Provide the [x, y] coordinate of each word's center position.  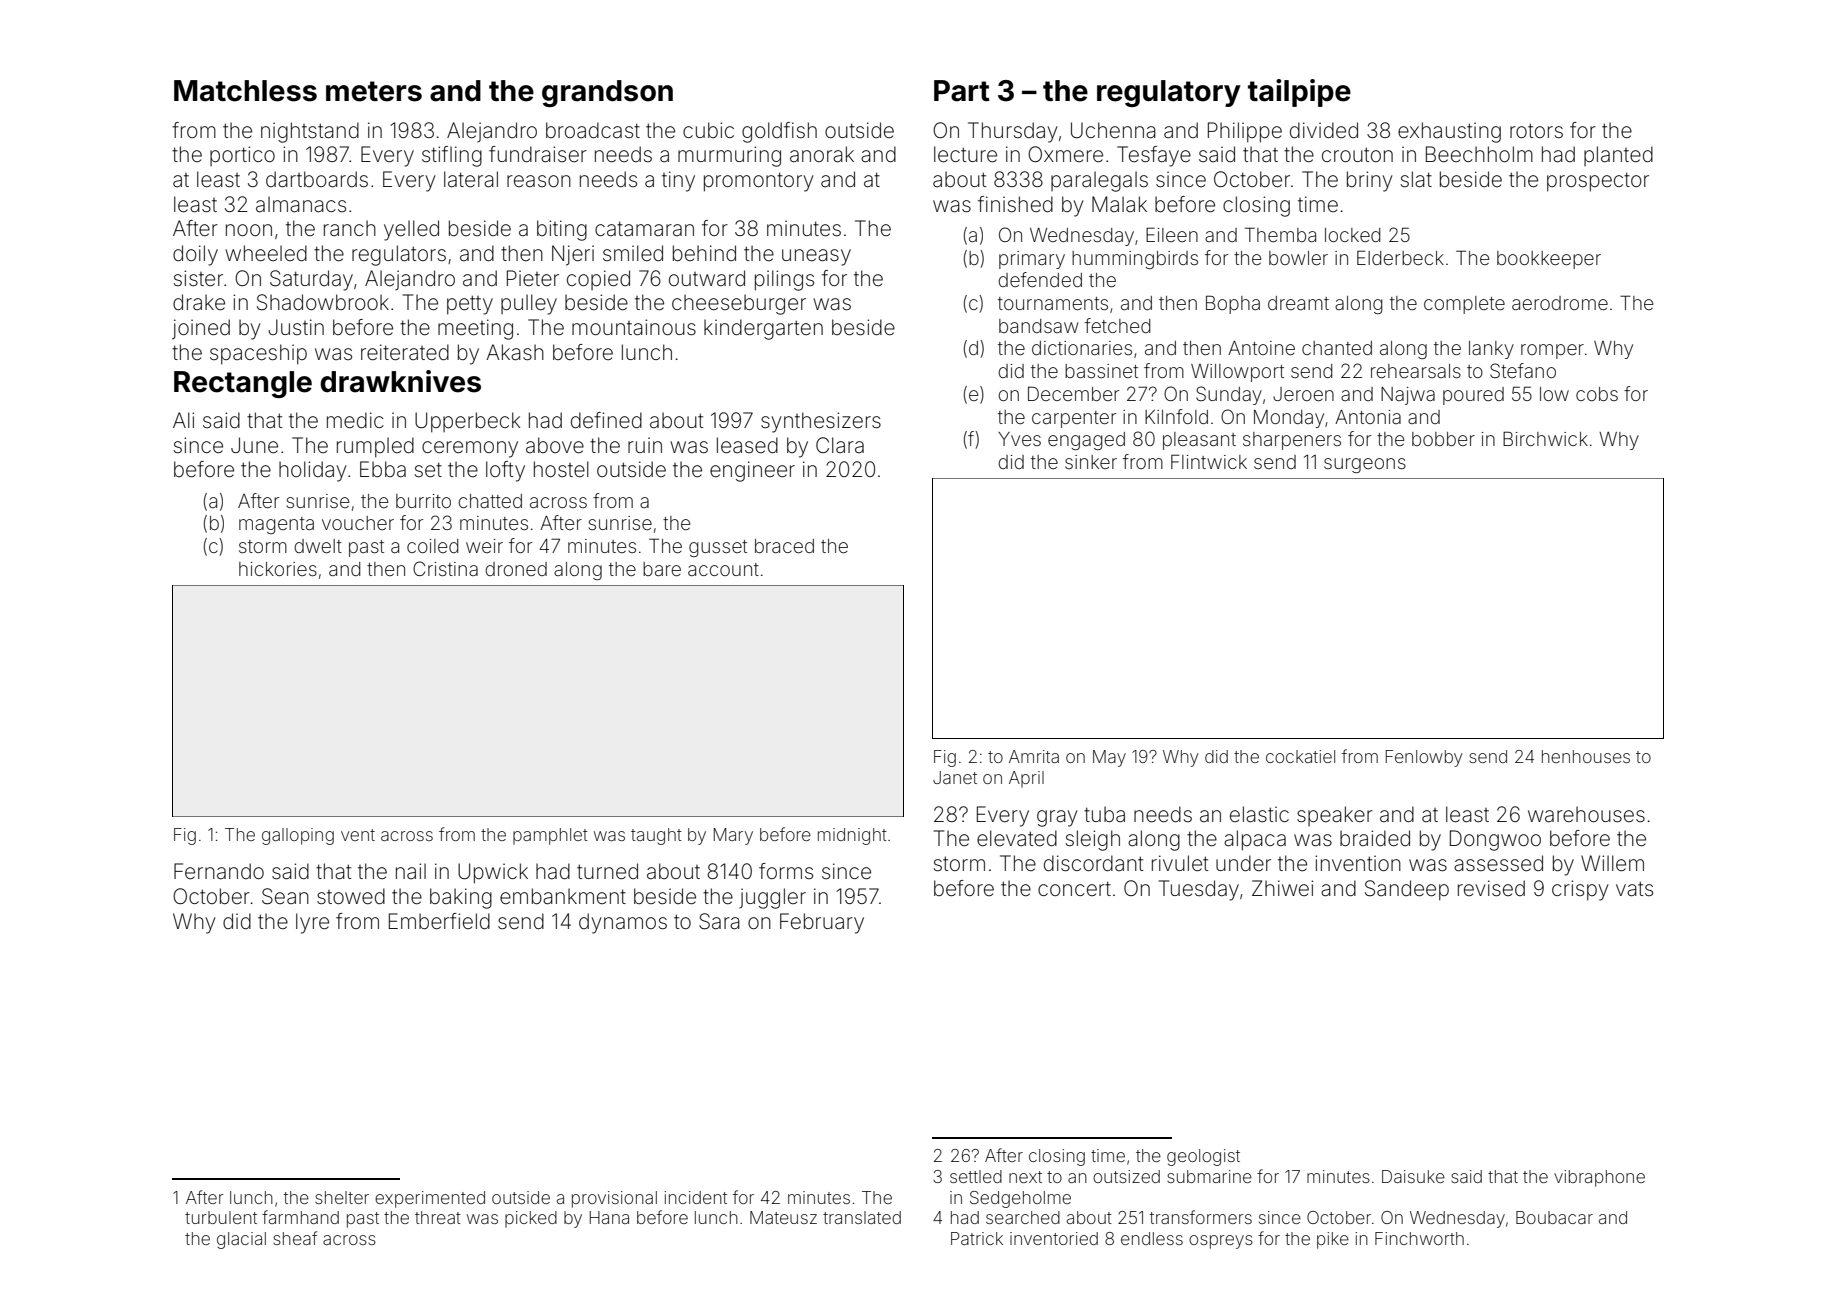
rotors [1536, 130]
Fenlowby [1424, 758]
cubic [708, 130]
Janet [955, 777]
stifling [452, 156]
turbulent [221, 1217]
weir [484, 546]
